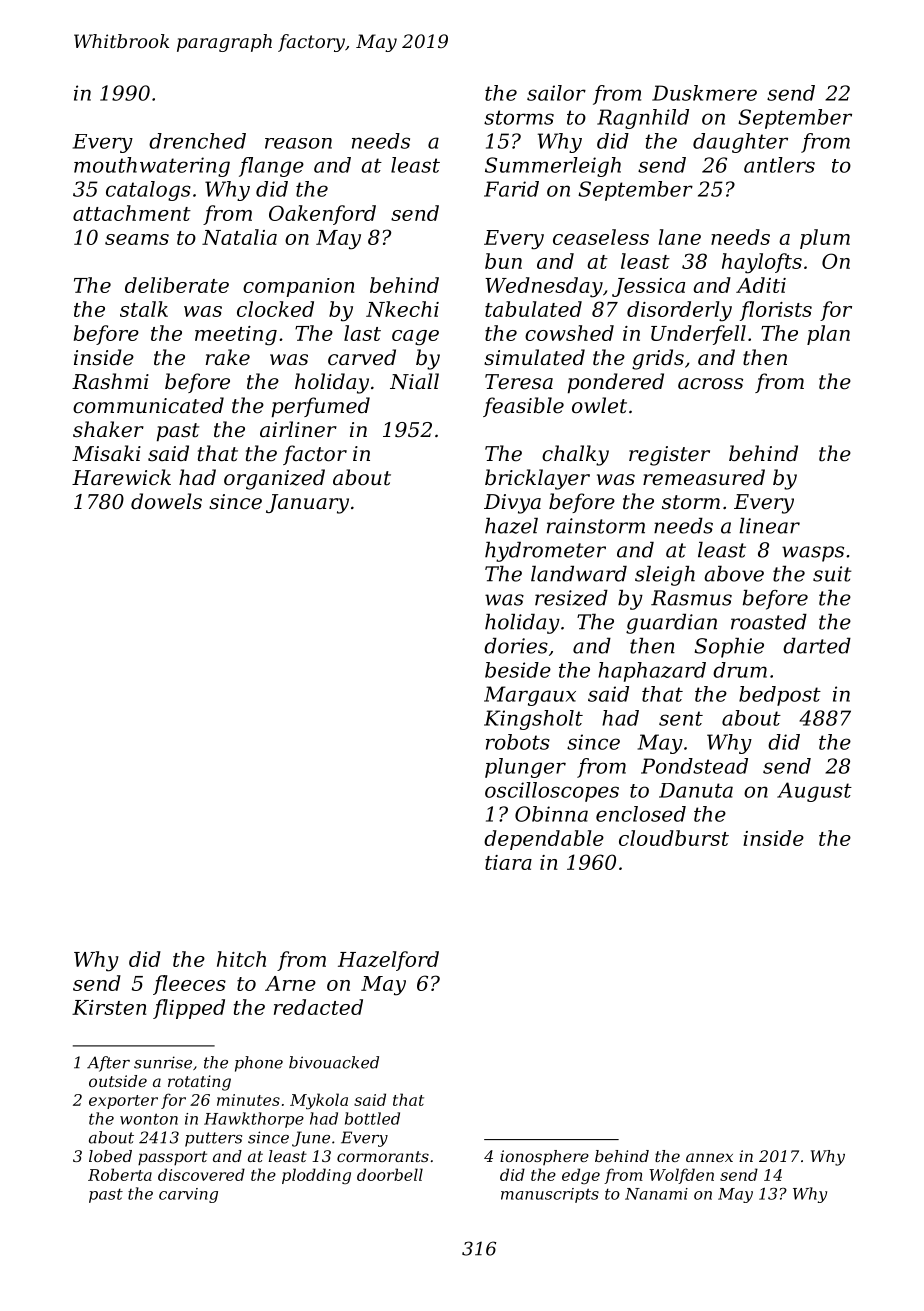 This screenshot has width=924, height=1311. Describe the element at coordinates (362, 357) in the screenshot. I see `carved` at that location.
